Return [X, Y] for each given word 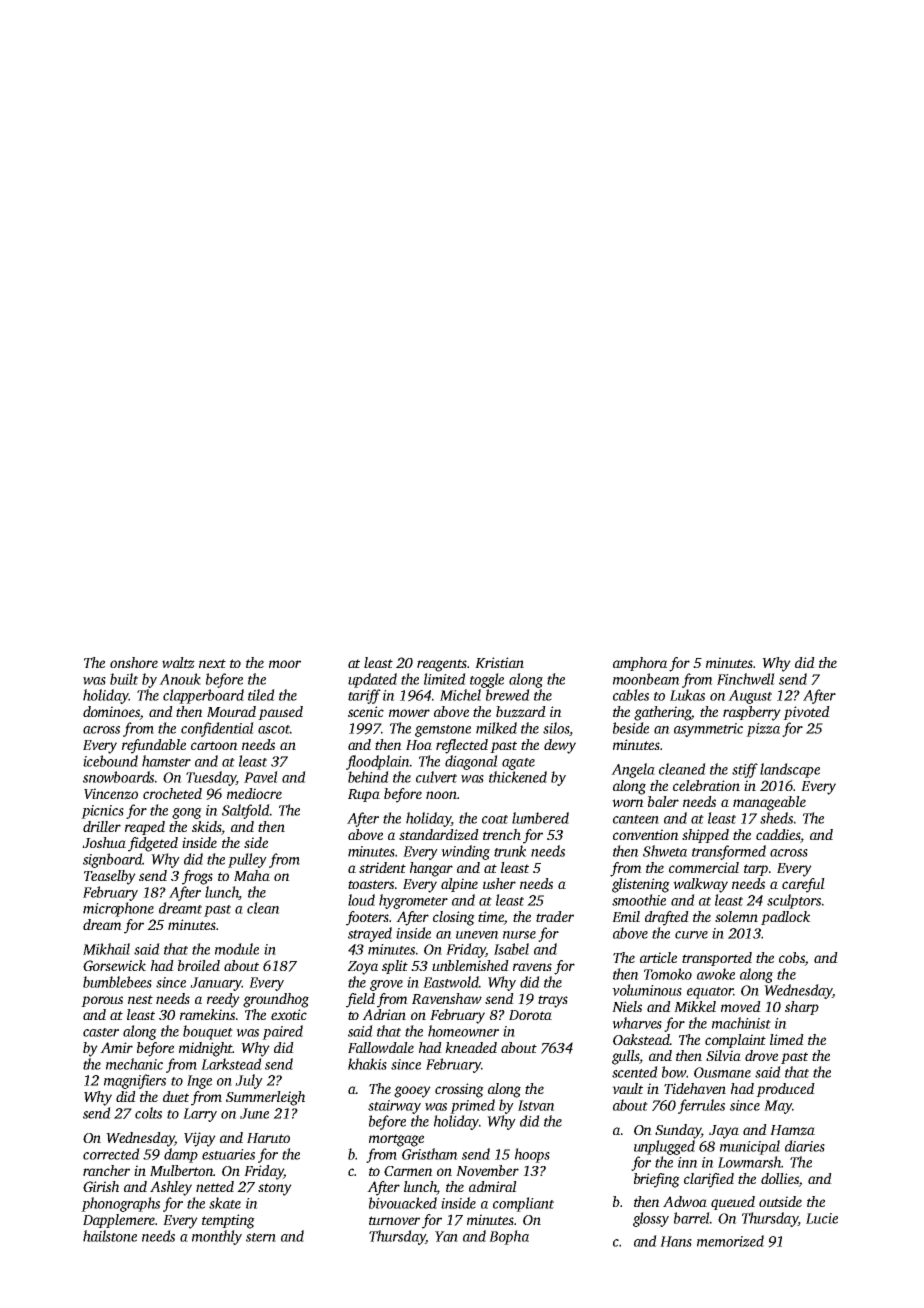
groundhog [276, 1000]
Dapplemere [119, 1221]
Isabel [511, 949]
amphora [640, 664]
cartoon [214, 745]
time [491, 918]
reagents [442, 665]
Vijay [200, 1139]
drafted [667, 918]
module [237, 949]
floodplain [378, 762]
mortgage [396, 1140]
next [212, 663]
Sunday [678, 1131]
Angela [633, 770]
